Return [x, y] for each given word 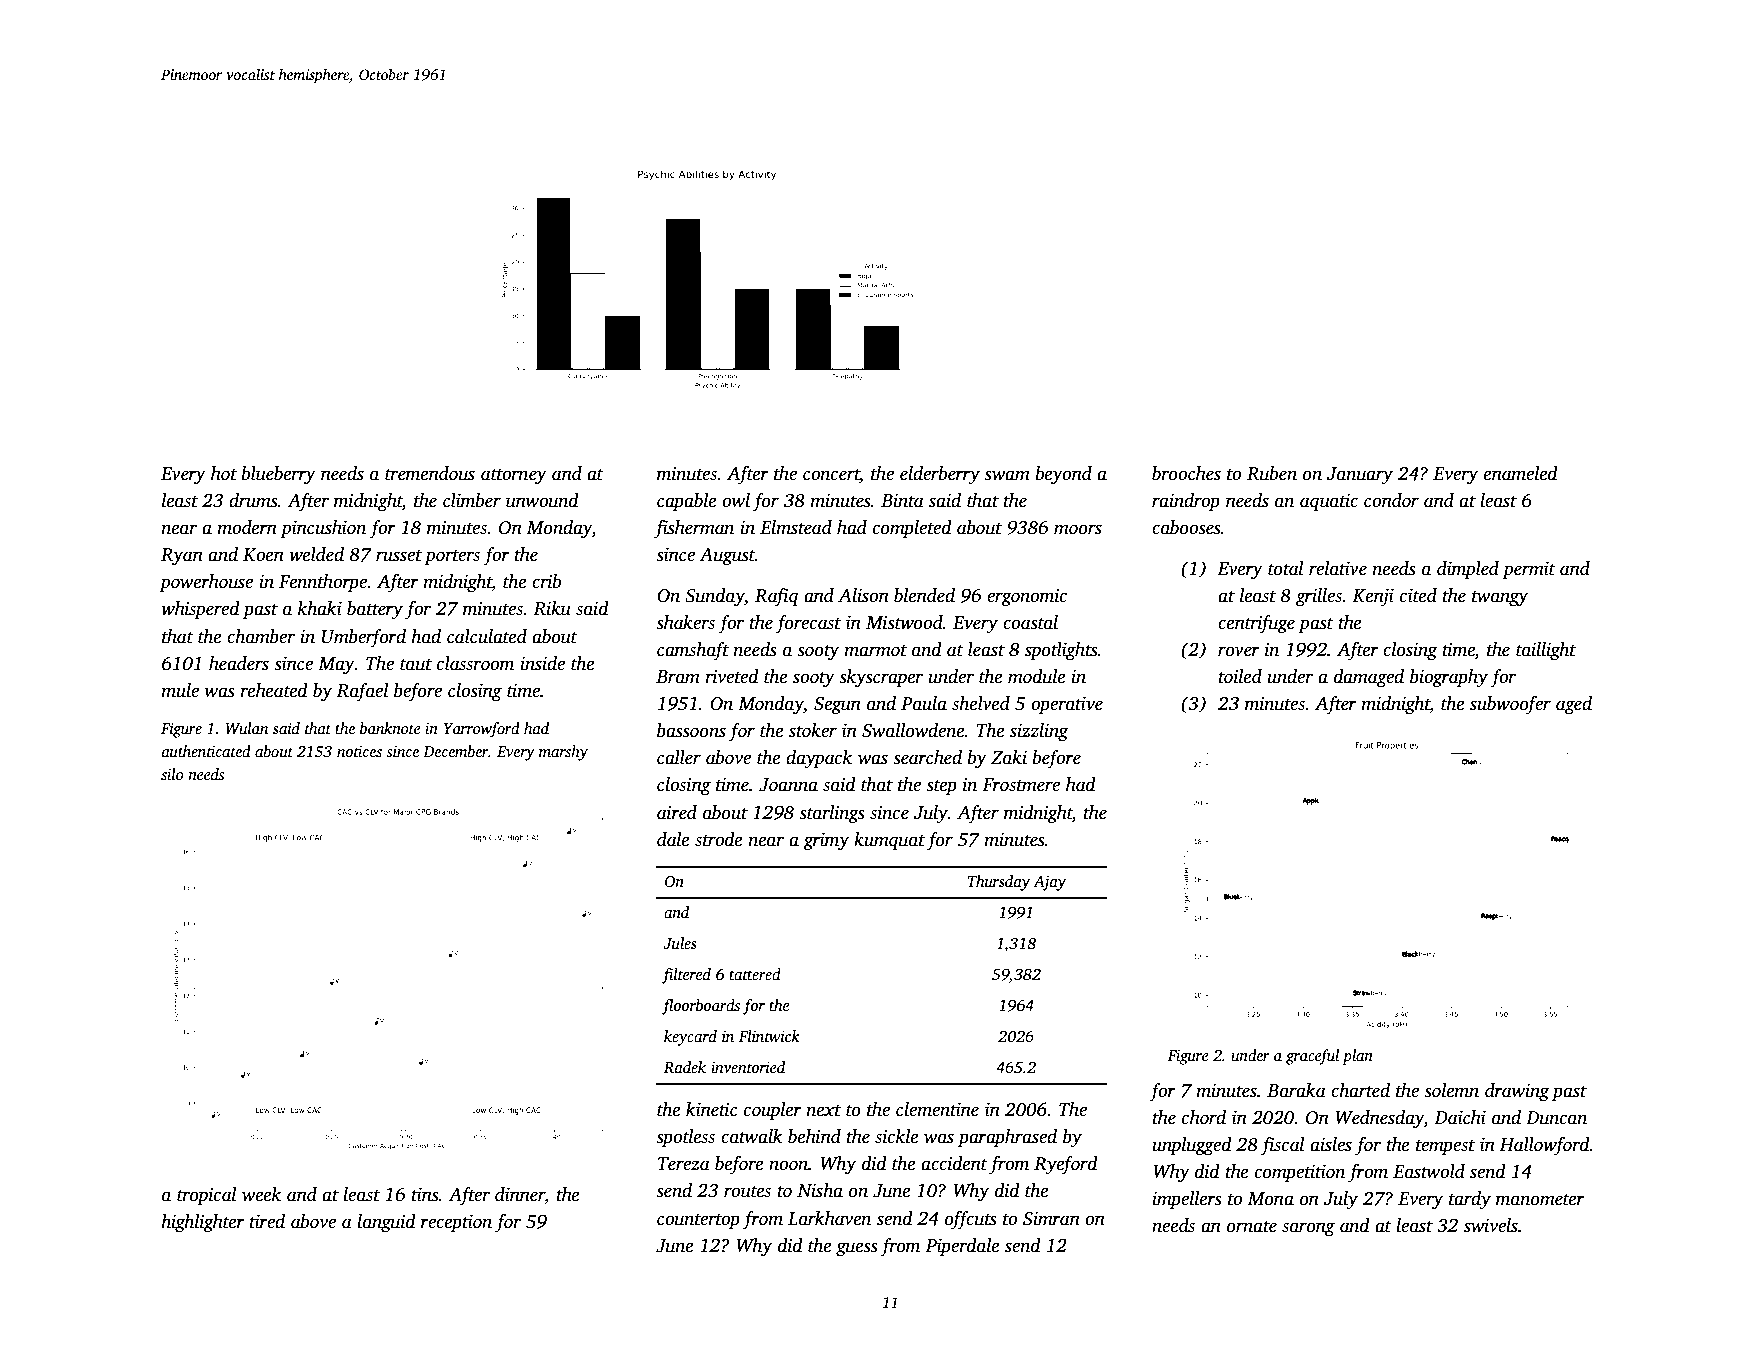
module [1037, 676]
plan [1357, 1057]
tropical [207, 1196]
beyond [1064, 475]
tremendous [430, 473]
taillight [1546, 651]
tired [267, 1221]
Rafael [362, 692]
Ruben [1272, 473]
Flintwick [769, 1036]
